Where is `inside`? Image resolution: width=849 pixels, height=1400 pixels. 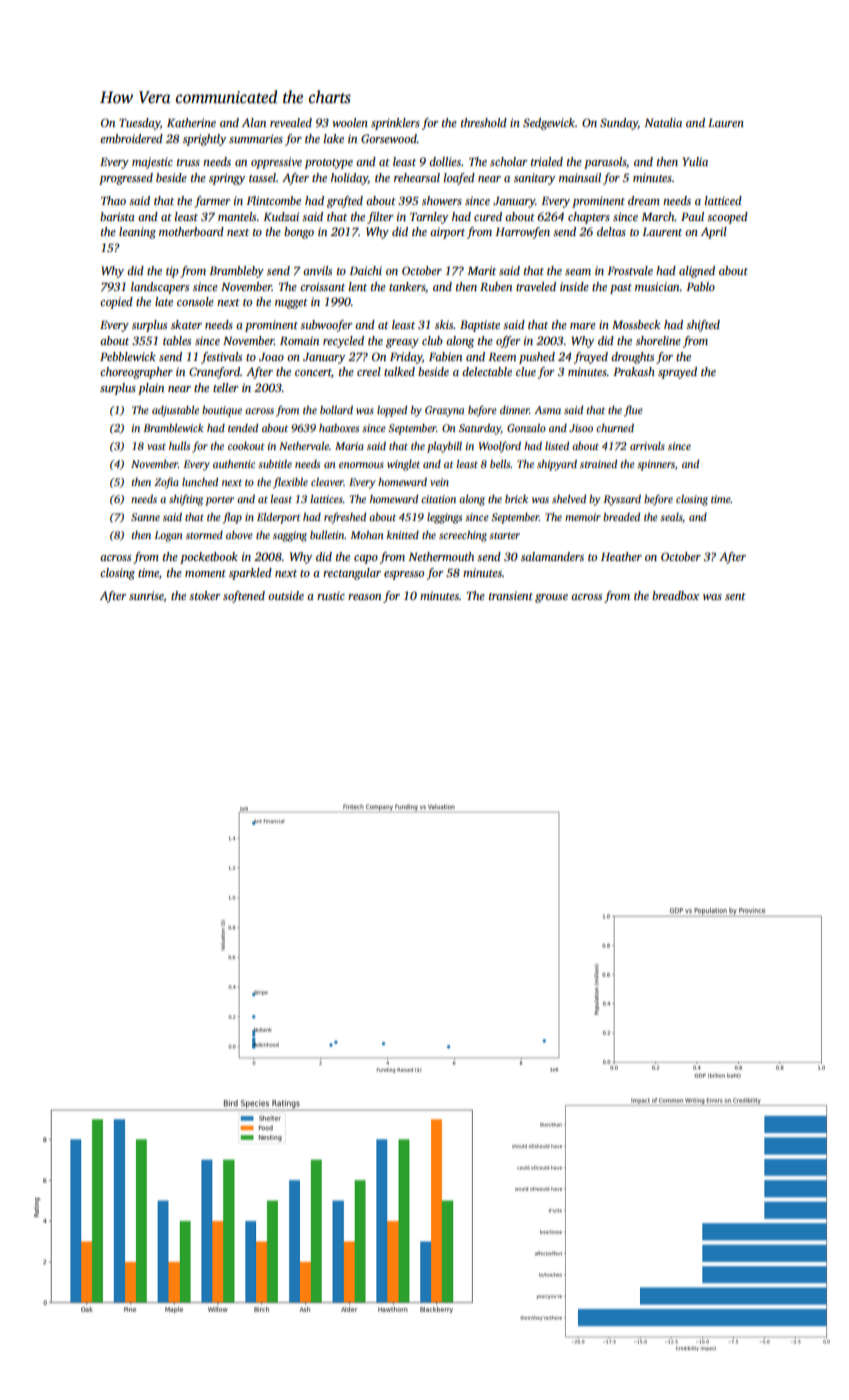 inside is located at coordinates (574, 286).
